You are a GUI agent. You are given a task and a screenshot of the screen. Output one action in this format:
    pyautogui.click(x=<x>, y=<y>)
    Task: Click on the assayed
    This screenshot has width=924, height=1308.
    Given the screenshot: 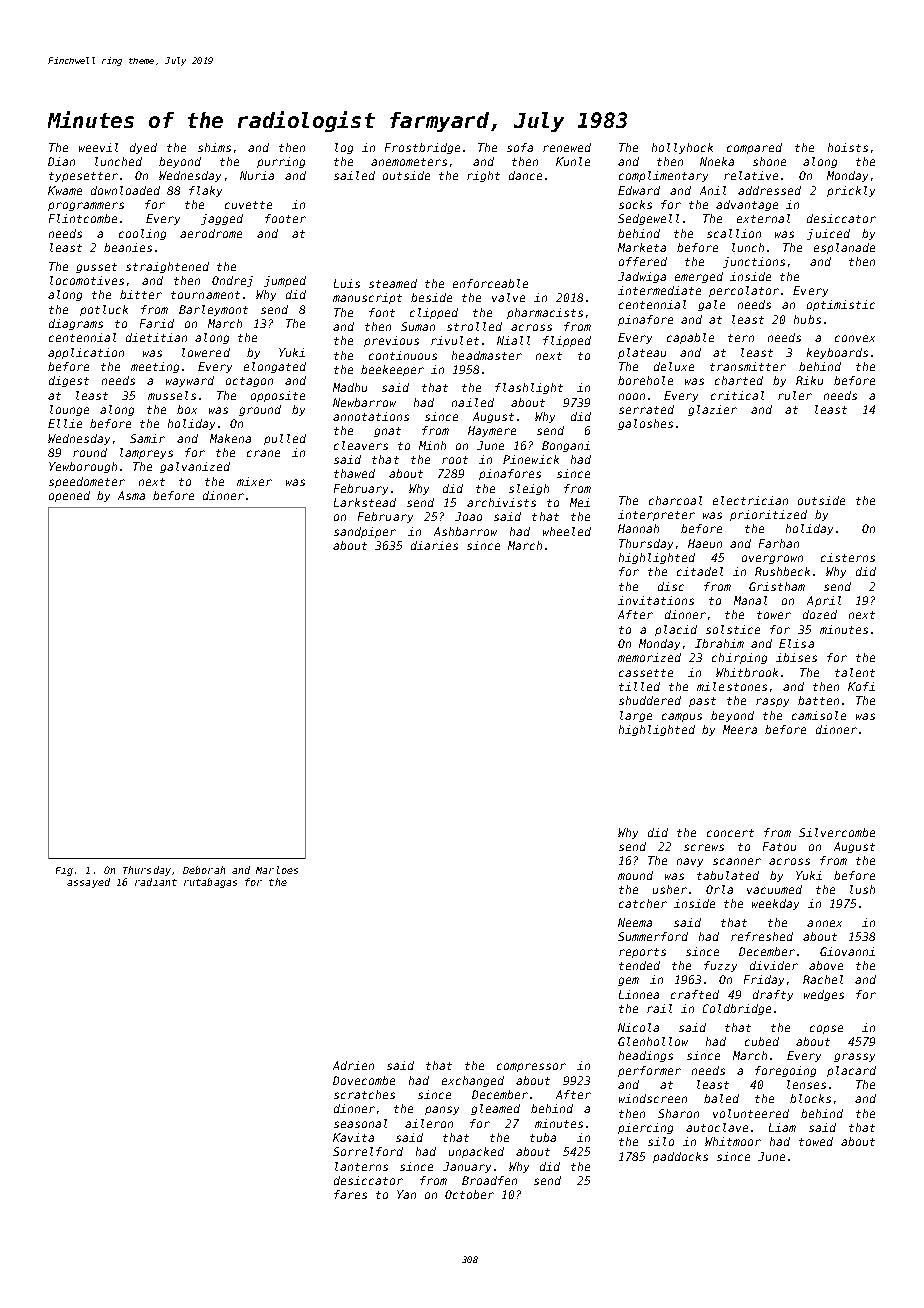 What is the action you would take?
    pyautogui.click(x=88, y=883)
